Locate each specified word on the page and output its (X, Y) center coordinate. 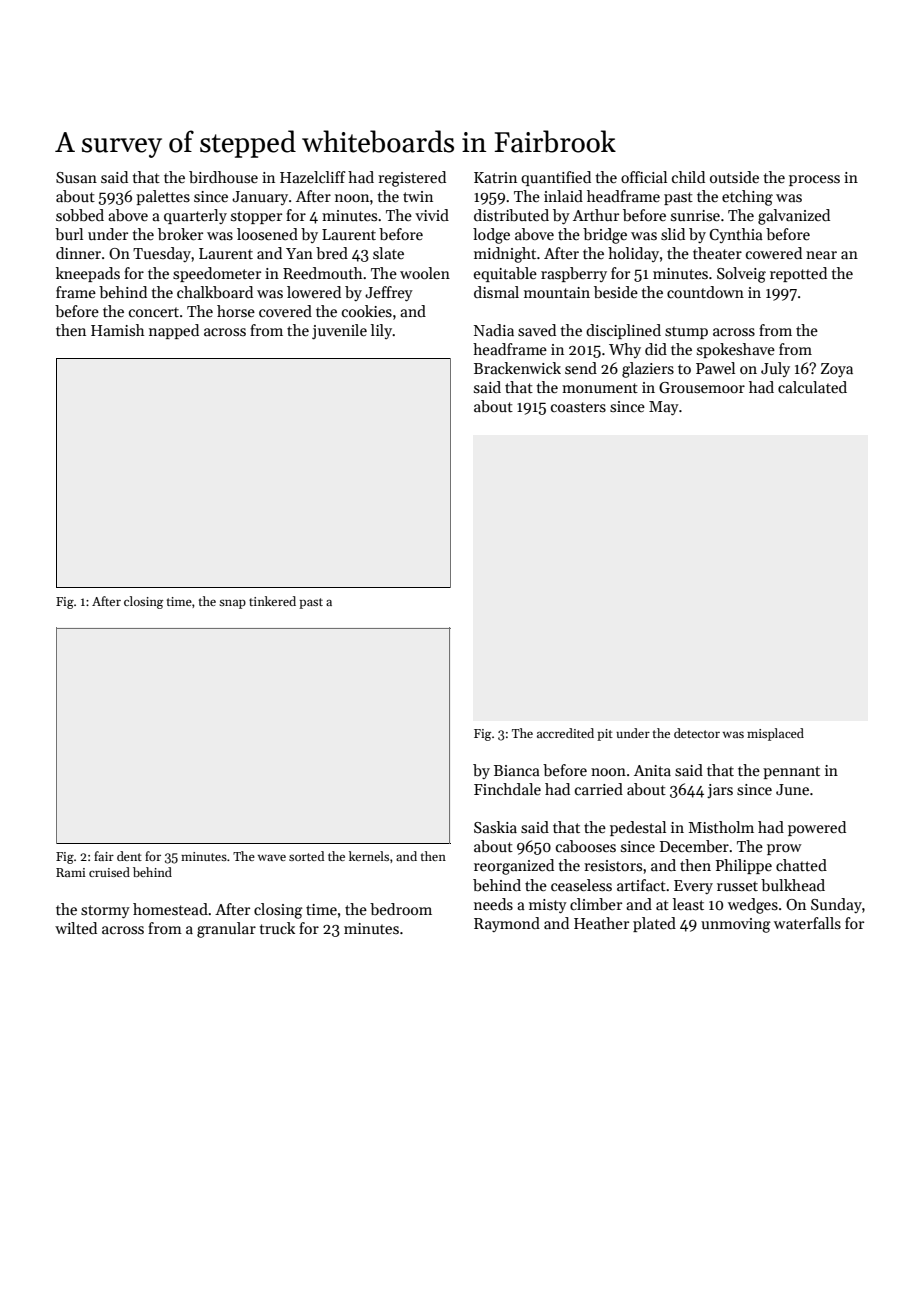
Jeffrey (389, 293)
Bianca (517, 770)
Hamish (118, 330)
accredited (565, 733)
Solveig (741, 275)
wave (271, 857)
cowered (774, 253)
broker (180, 234)
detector (697, 733)
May (664, 408)
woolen (425, 273)
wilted (76, 928)
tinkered (272, 601)
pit (605, 735)
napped (174, 331)
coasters (578, 407)
